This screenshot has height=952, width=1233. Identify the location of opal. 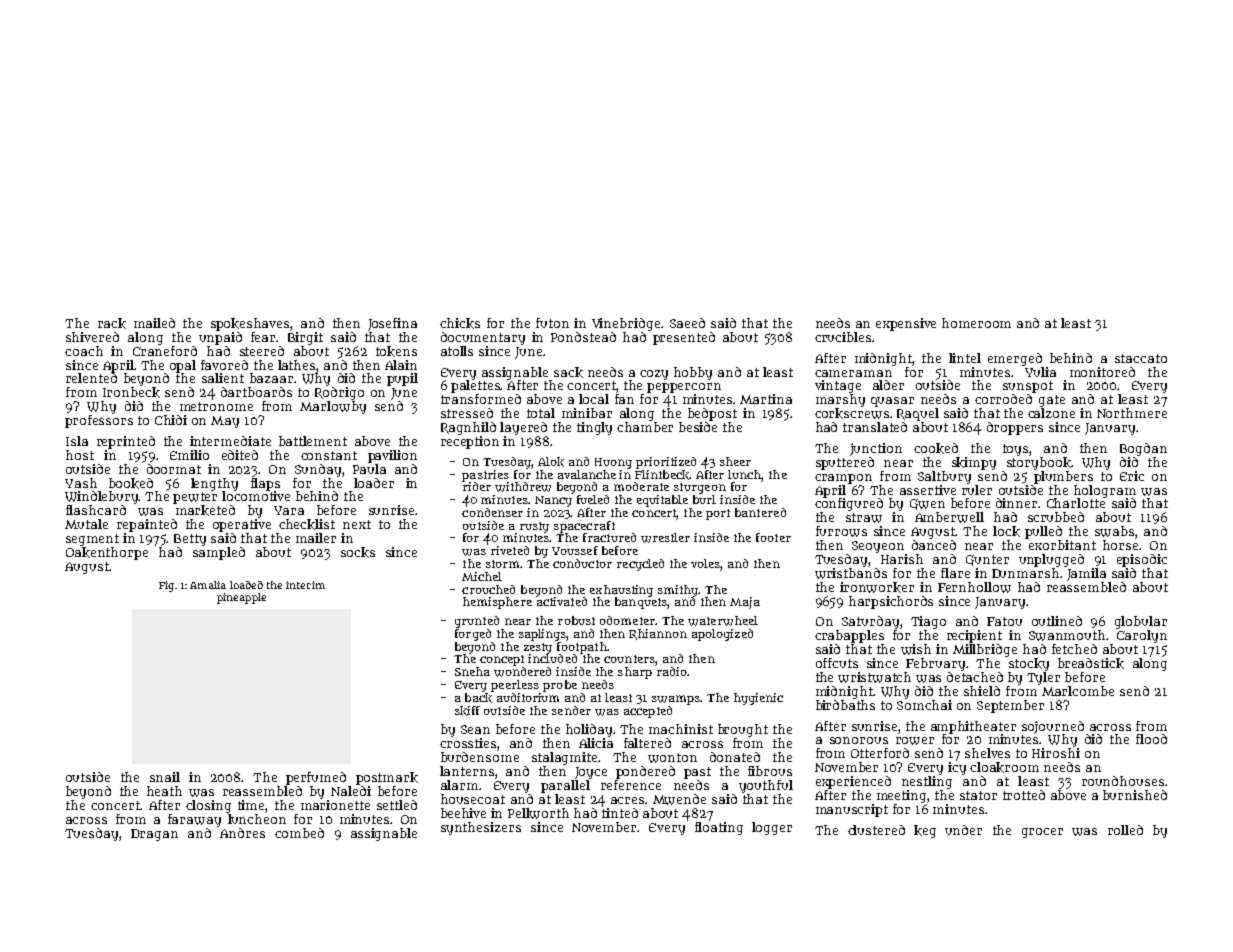
(183, 366).
